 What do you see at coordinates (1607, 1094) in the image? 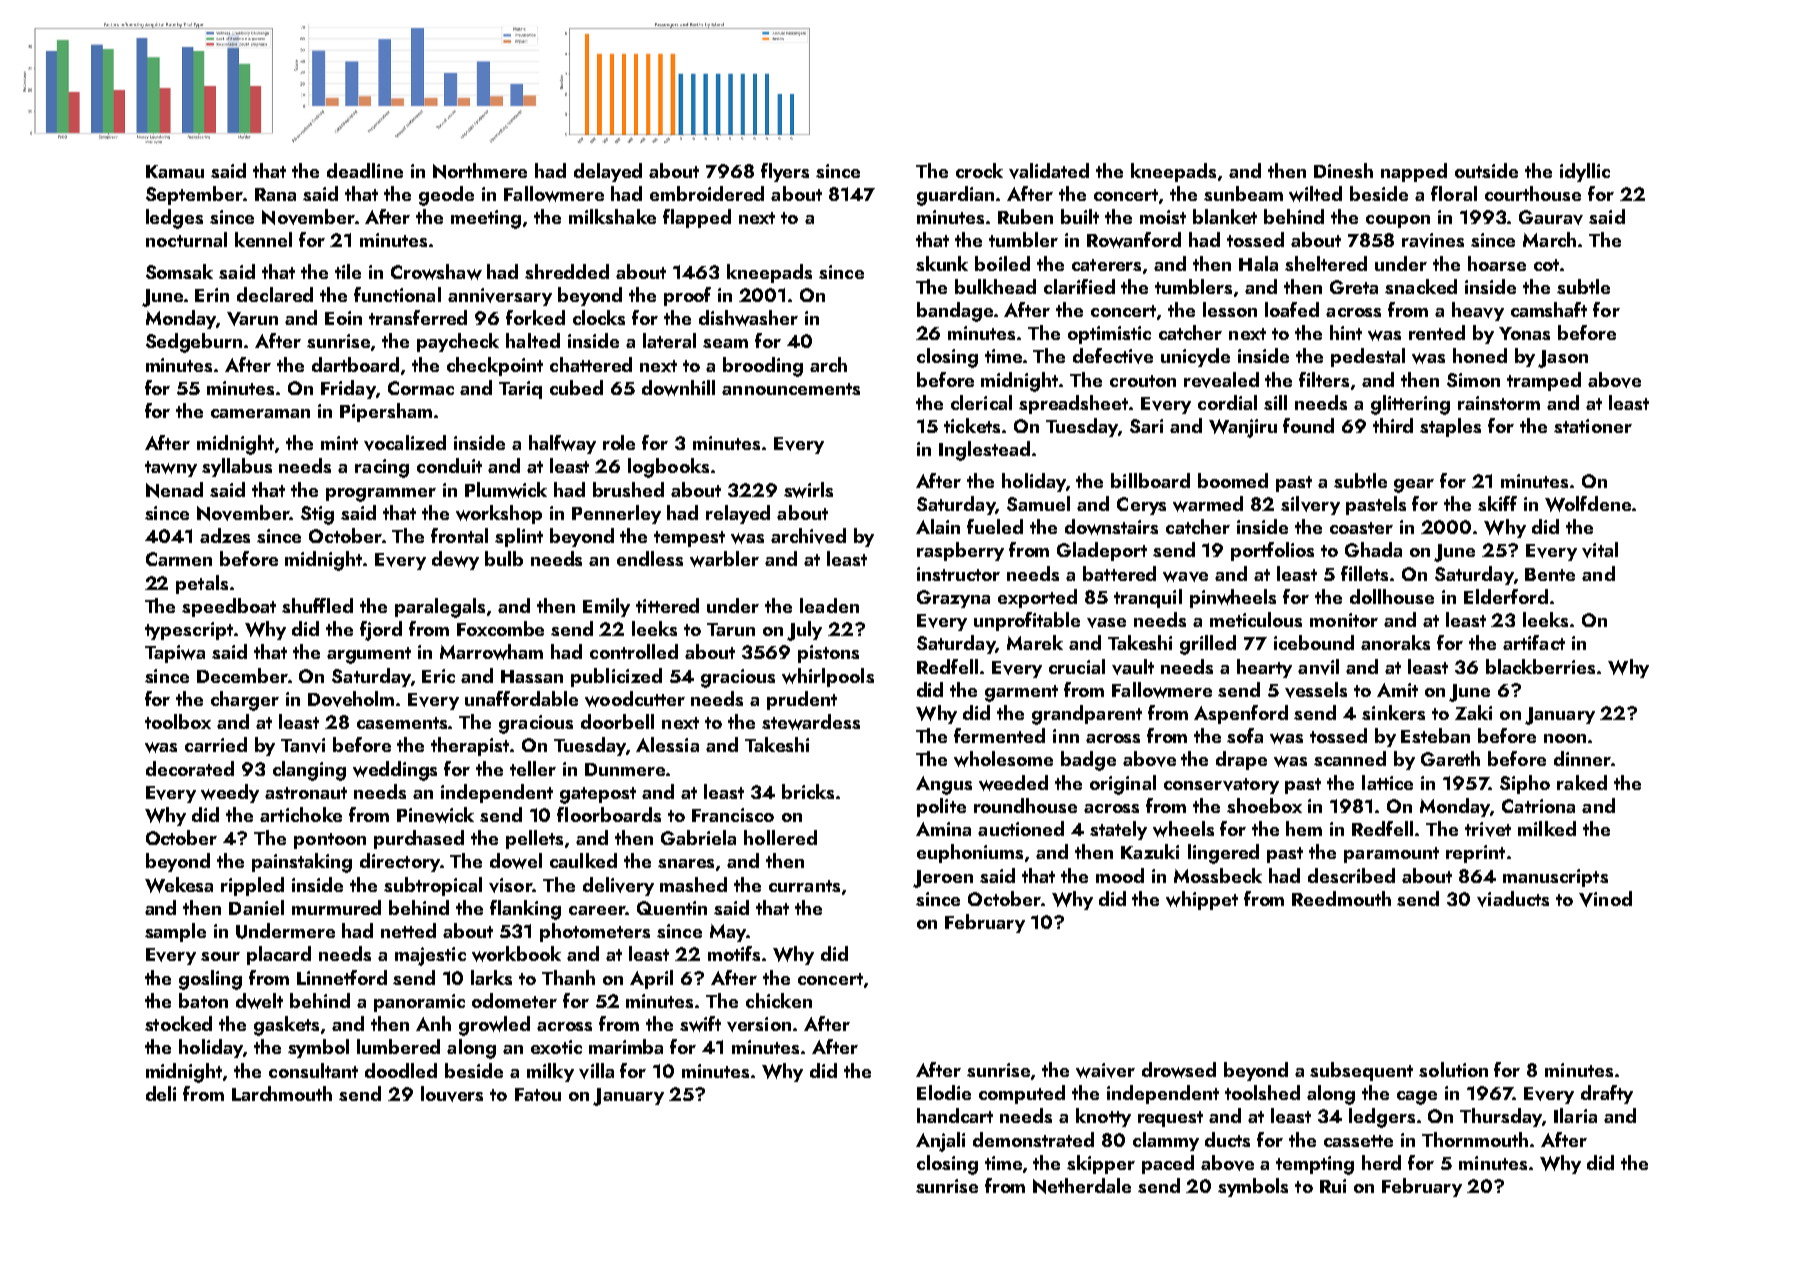
I see `drafty` at bounding box center [1607, 1094].
